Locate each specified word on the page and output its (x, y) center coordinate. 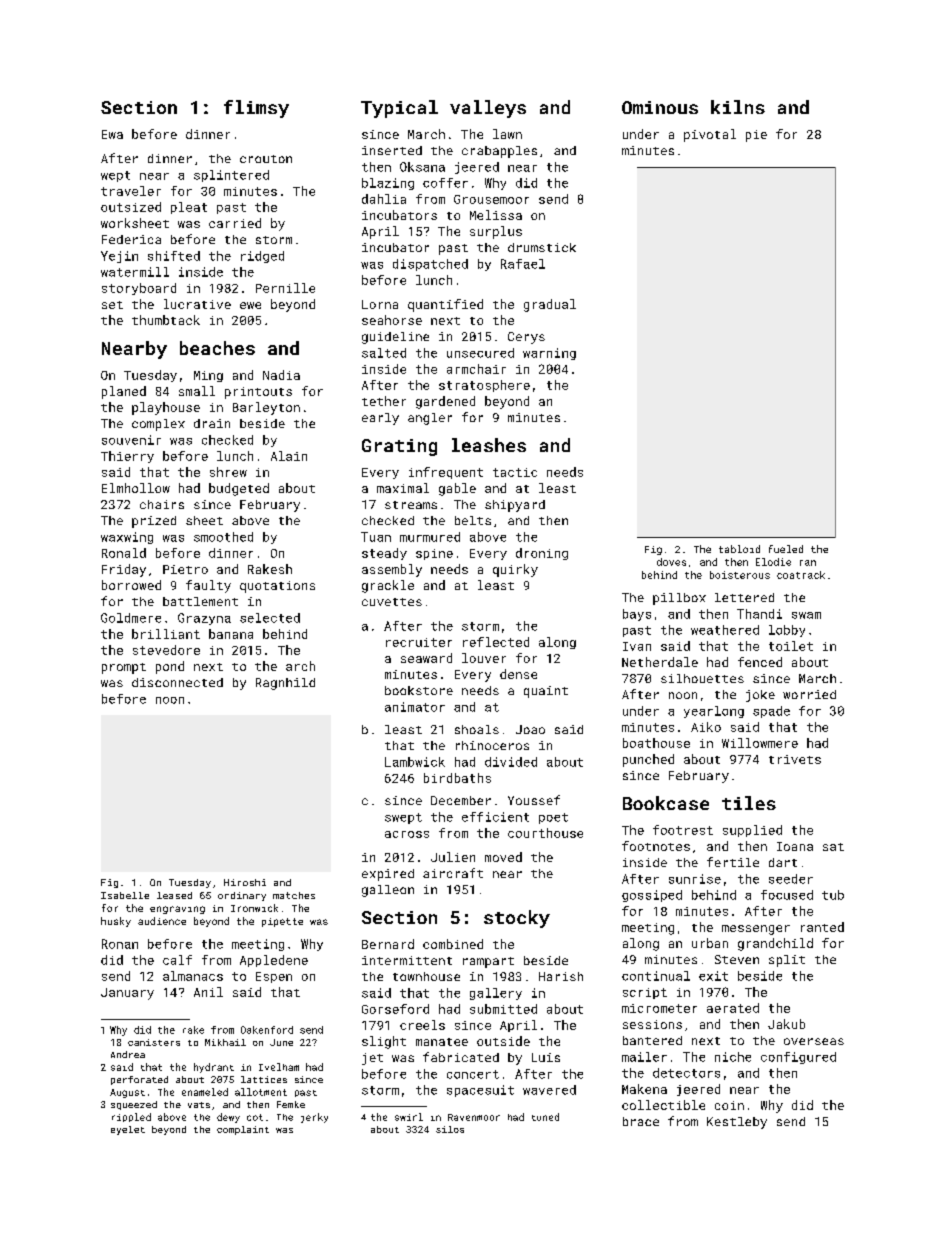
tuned (545, 1117)
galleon (388, 891)
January (127, 994)
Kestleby (737, 1123)
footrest (683, 830)
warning (549, 354)
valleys (488, 109)
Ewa (112, 134)
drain (212, 423)
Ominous (660, 107)
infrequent (446, 473)
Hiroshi (245, 882)
